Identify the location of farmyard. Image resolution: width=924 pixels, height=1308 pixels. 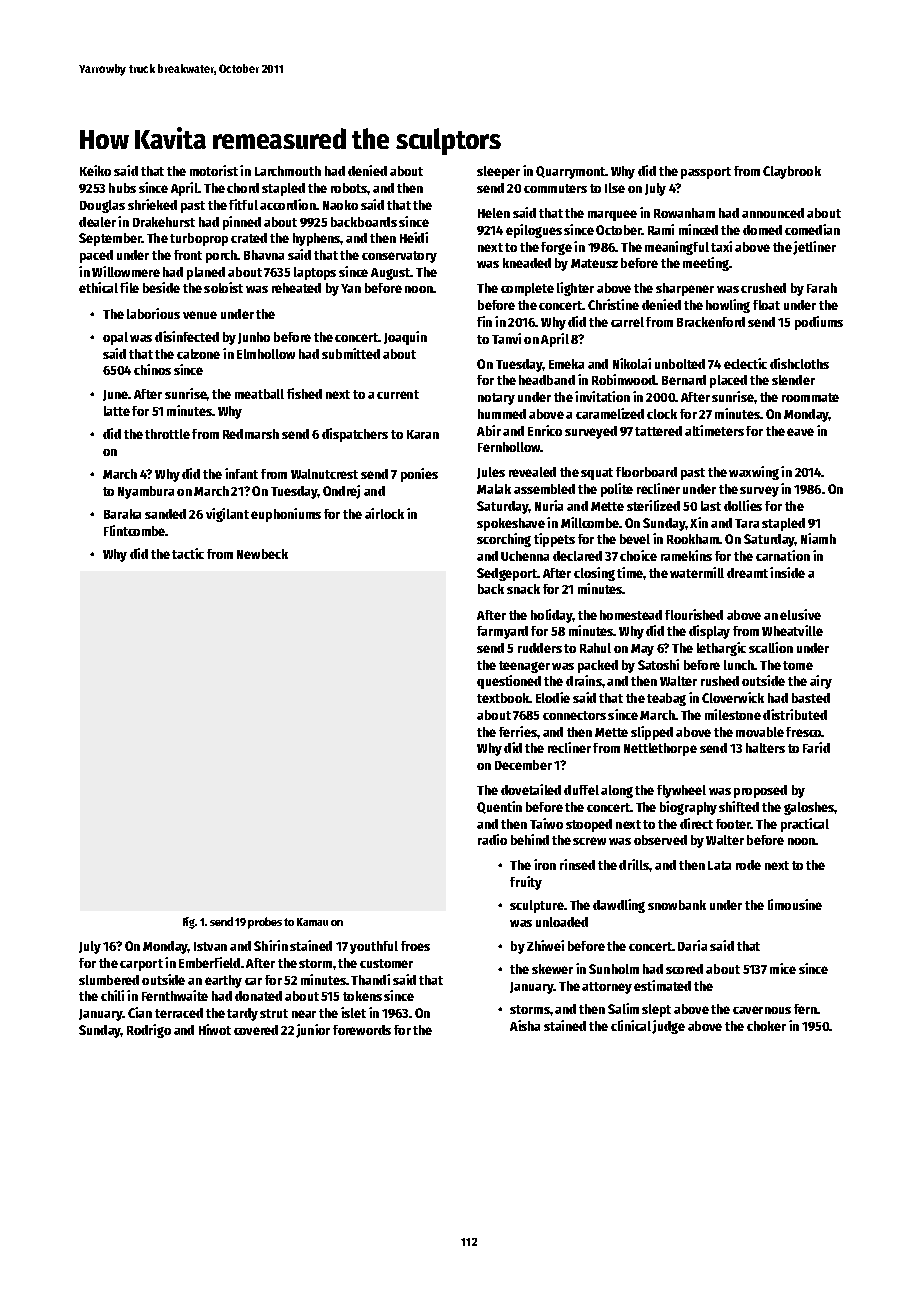
(502, 632).
